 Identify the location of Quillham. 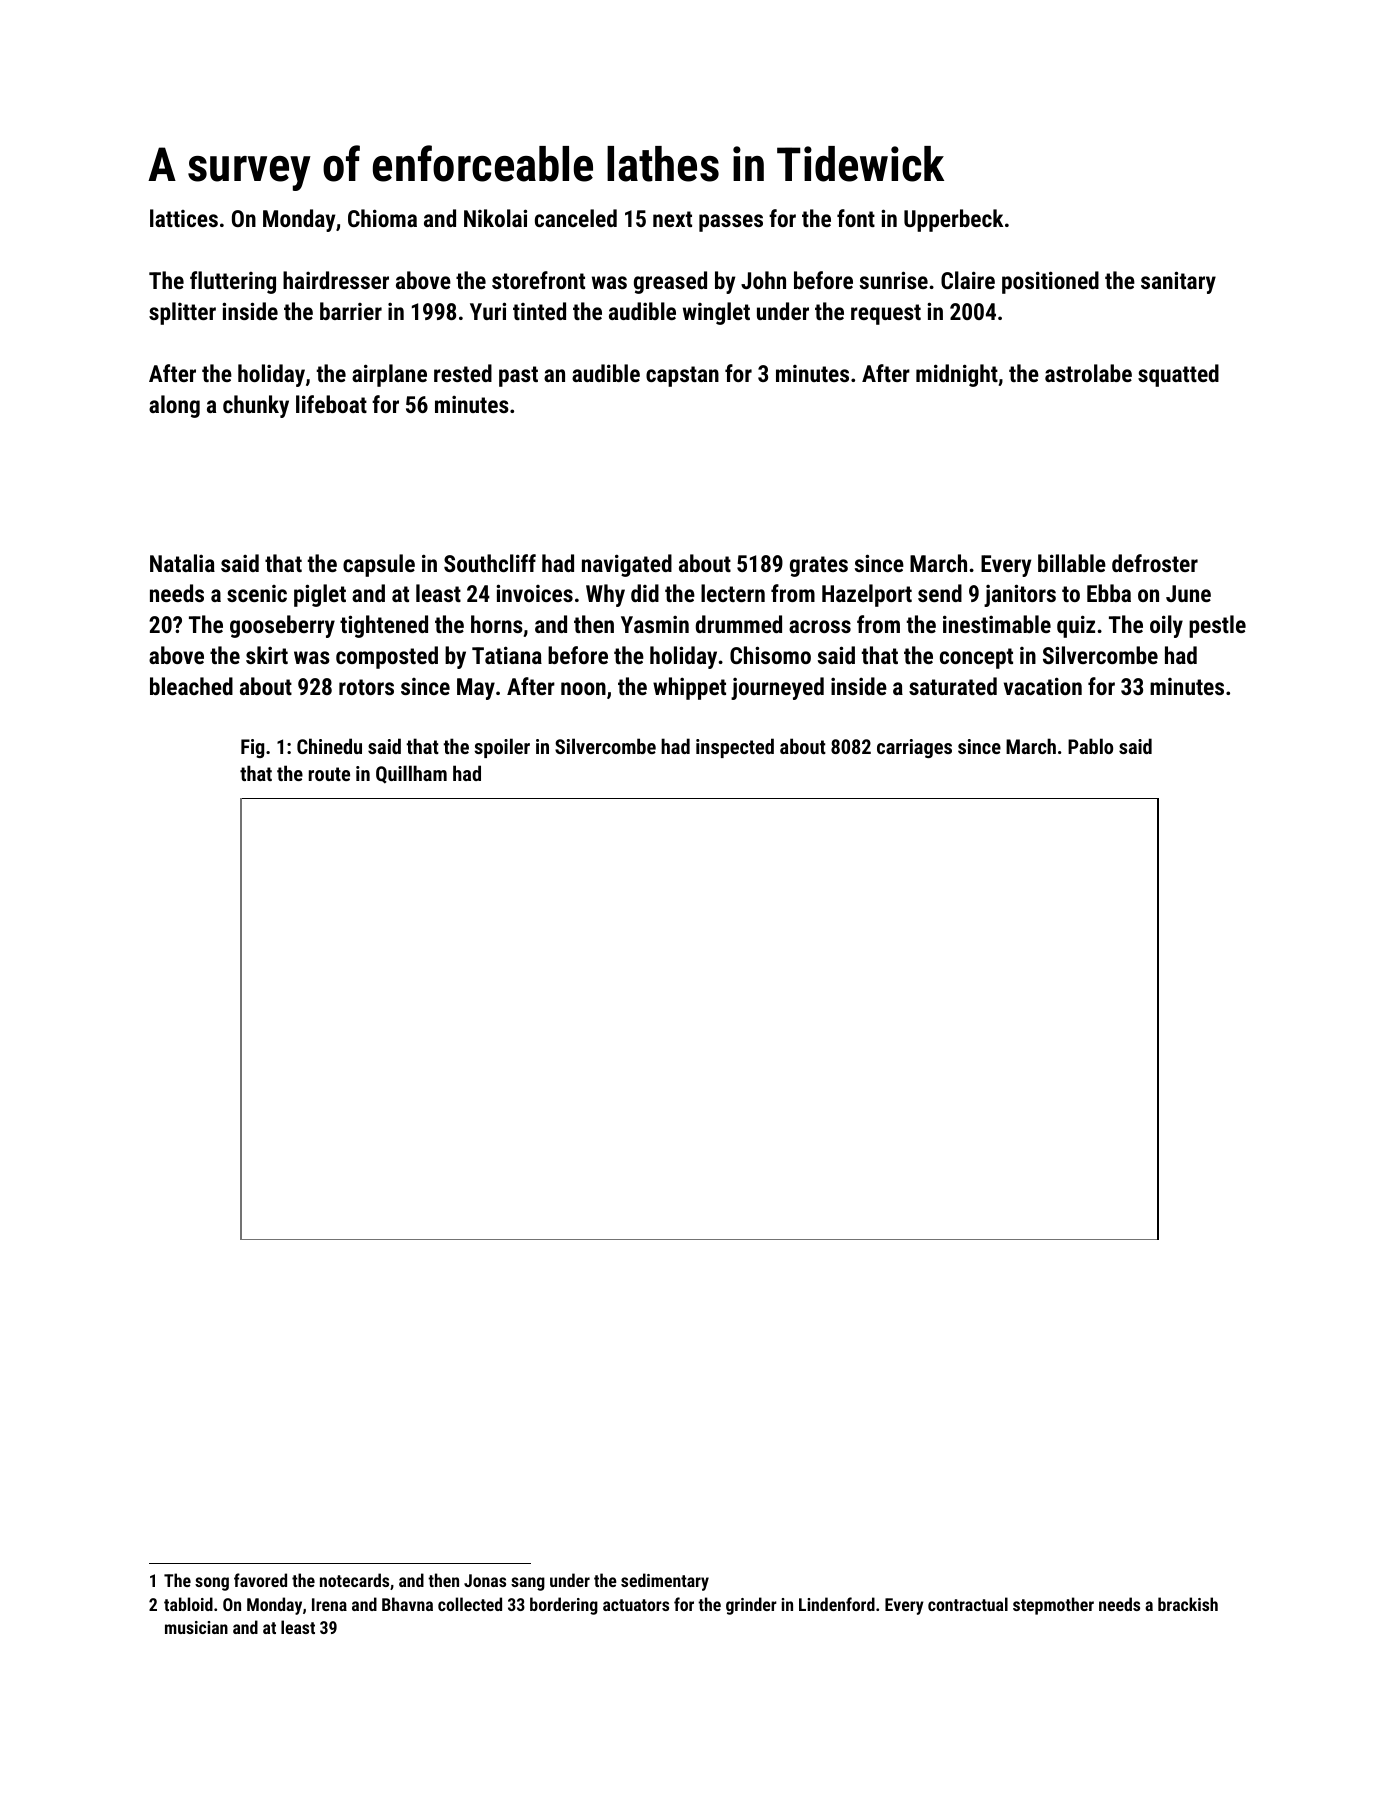
(411, 774).
